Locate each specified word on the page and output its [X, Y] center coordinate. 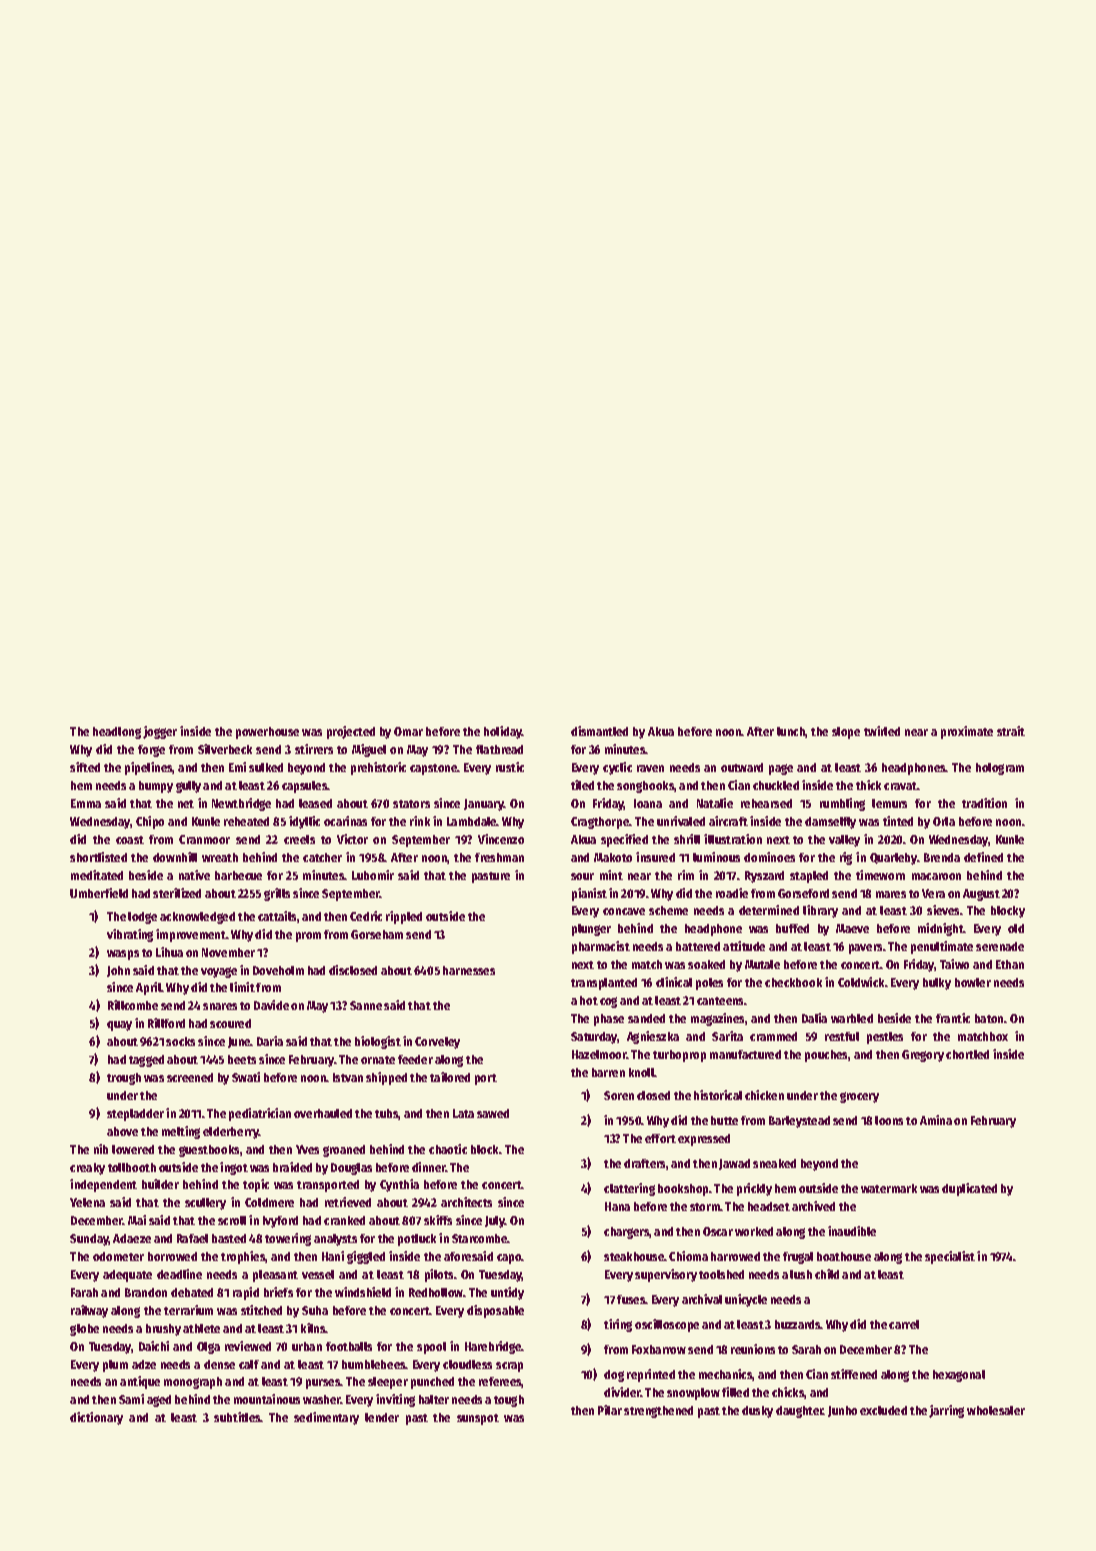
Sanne [366, 1005]
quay [119, 1026]
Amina [936, 1120]
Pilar [610, 1410]
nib [101, 1149]
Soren [619, 1095]
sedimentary [326, 1418]
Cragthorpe [600, 823]
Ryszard [764, 877]
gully [188, 787]
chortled [967, 1054]
